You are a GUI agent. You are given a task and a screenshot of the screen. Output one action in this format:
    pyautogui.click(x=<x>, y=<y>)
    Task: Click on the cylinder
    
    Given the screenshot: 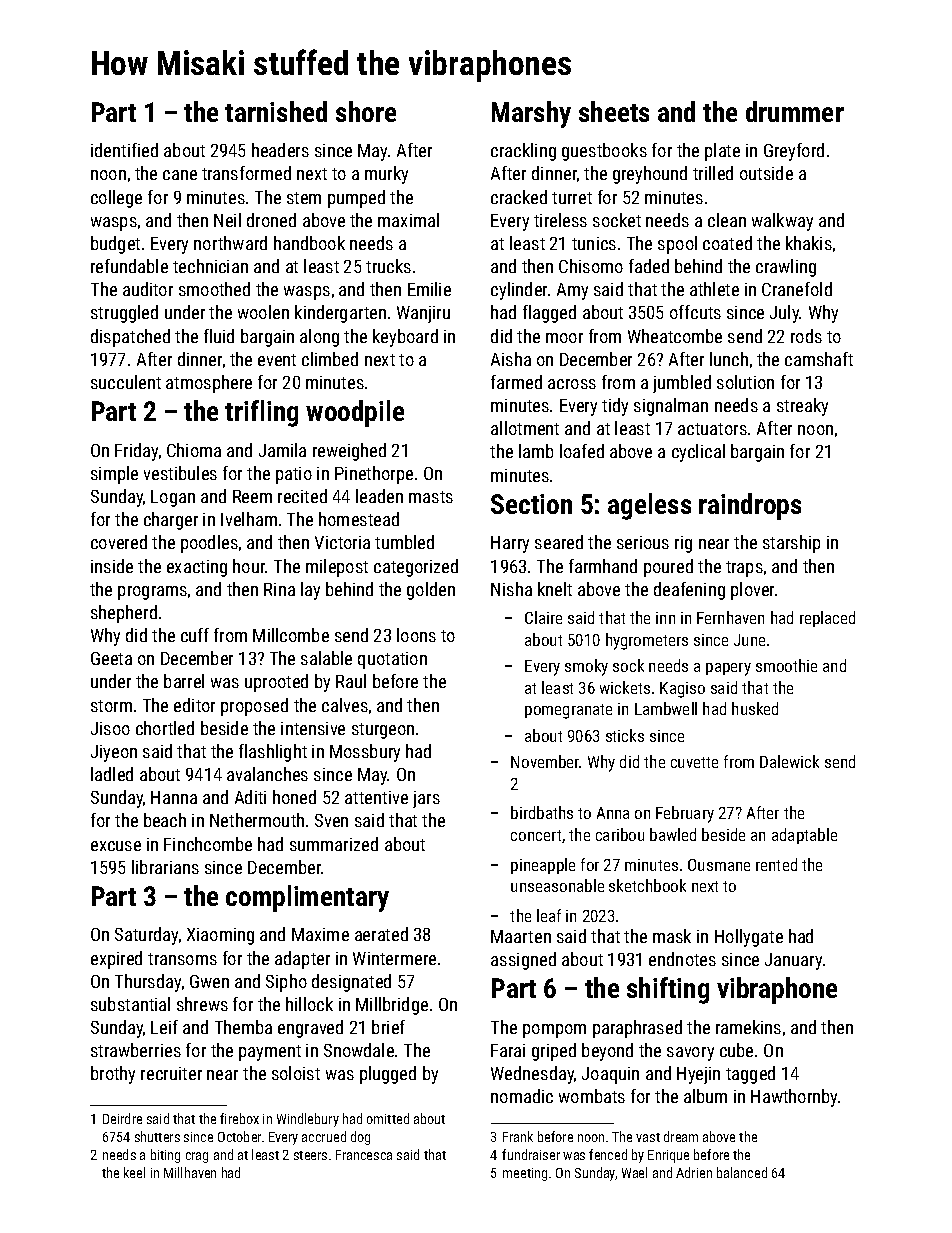 What is the action you would take?
    pyautogui.click(x=519, y=291)
